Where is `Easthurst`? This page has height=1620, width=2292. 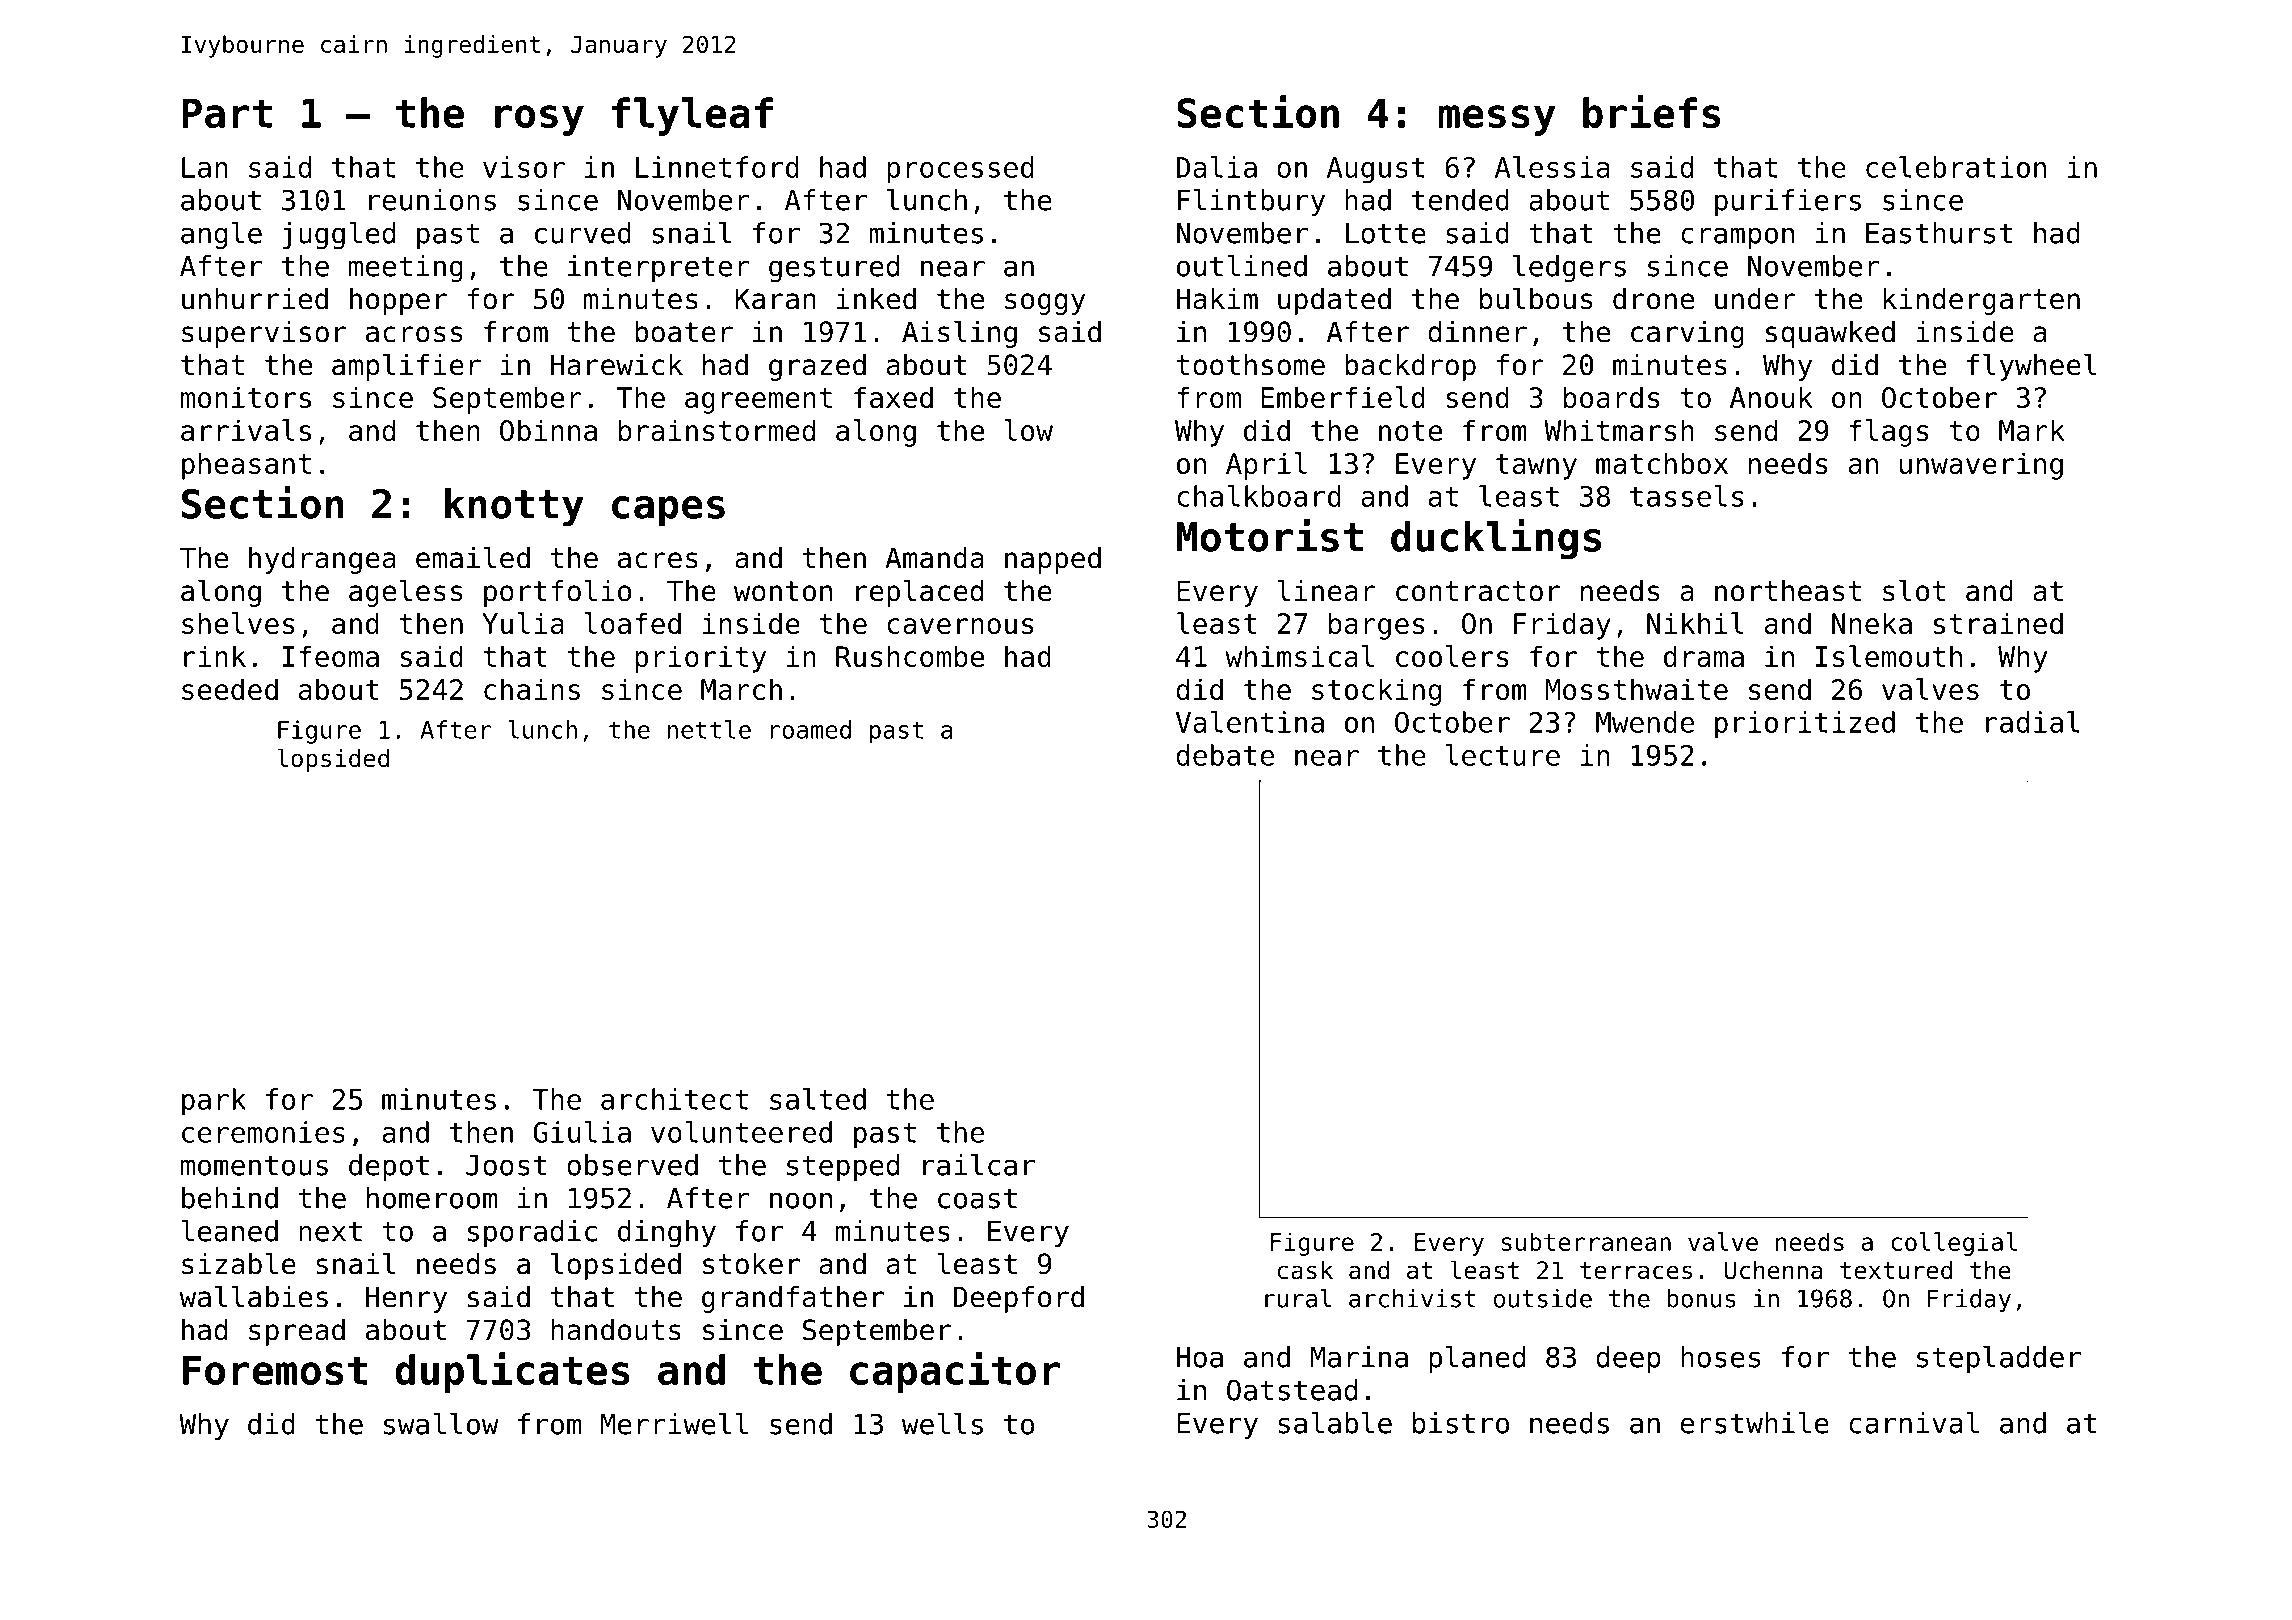 Easthurst is located at coordinates (1939, 233).
